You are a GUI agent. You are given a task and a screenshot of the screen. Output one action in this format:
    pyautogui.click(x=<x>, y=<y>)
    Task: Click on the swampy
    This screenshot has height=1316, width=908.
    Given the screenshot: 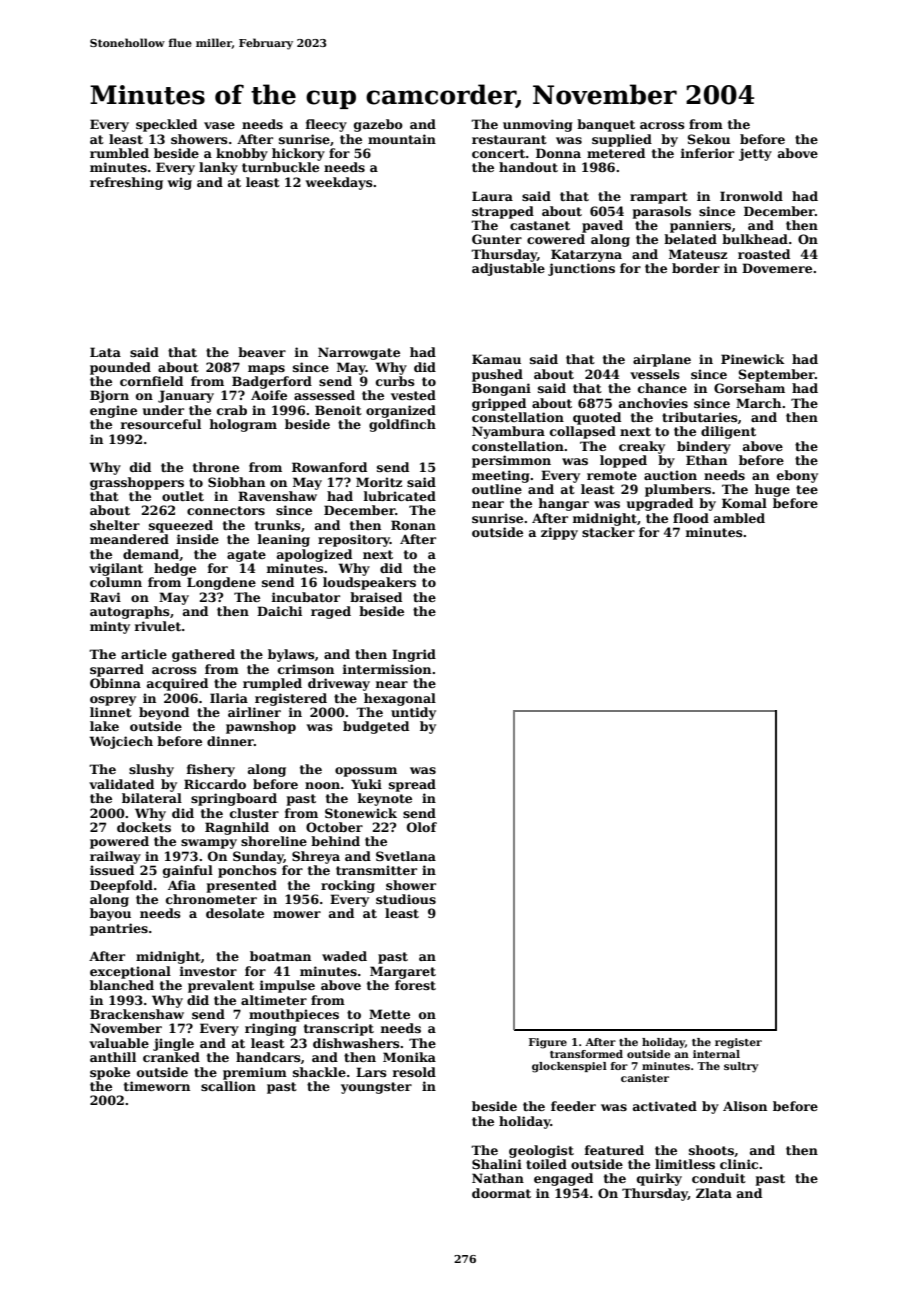 What is the action you would take?
    pyautogui.click(x=209, y=844)
